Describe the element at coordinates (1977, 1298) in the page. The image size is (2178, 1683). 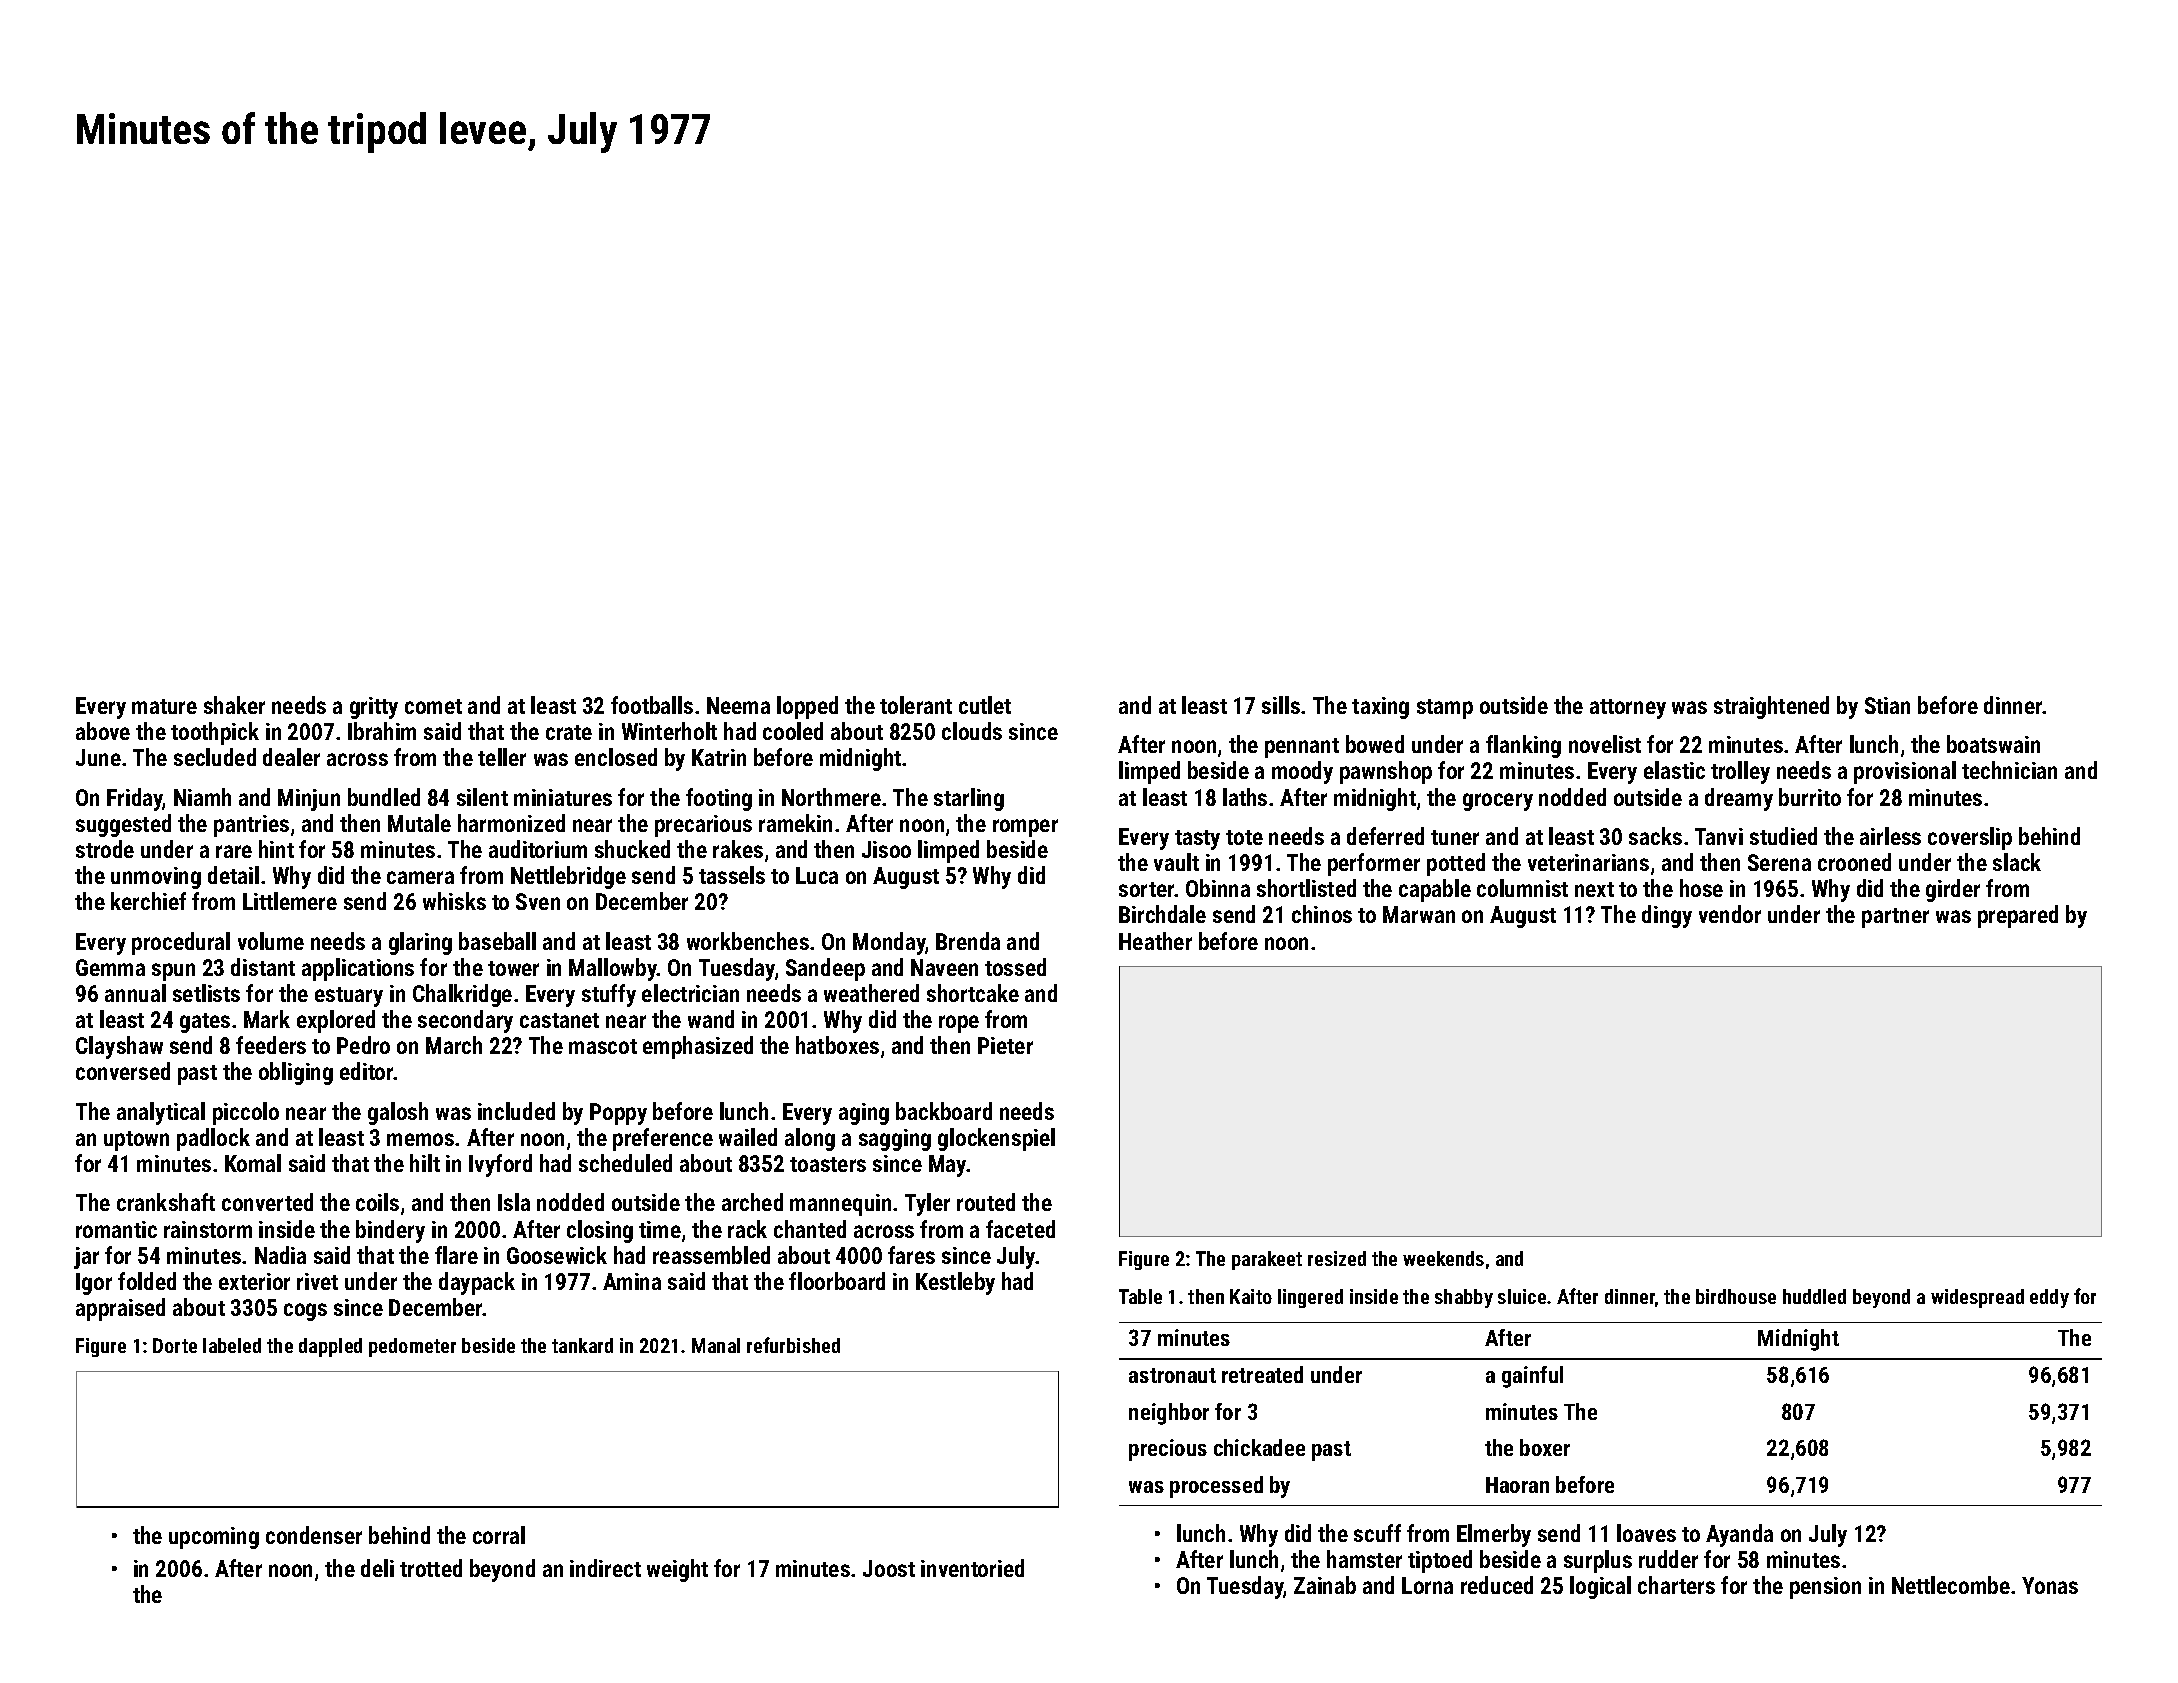
I see `widespread` at that location.
